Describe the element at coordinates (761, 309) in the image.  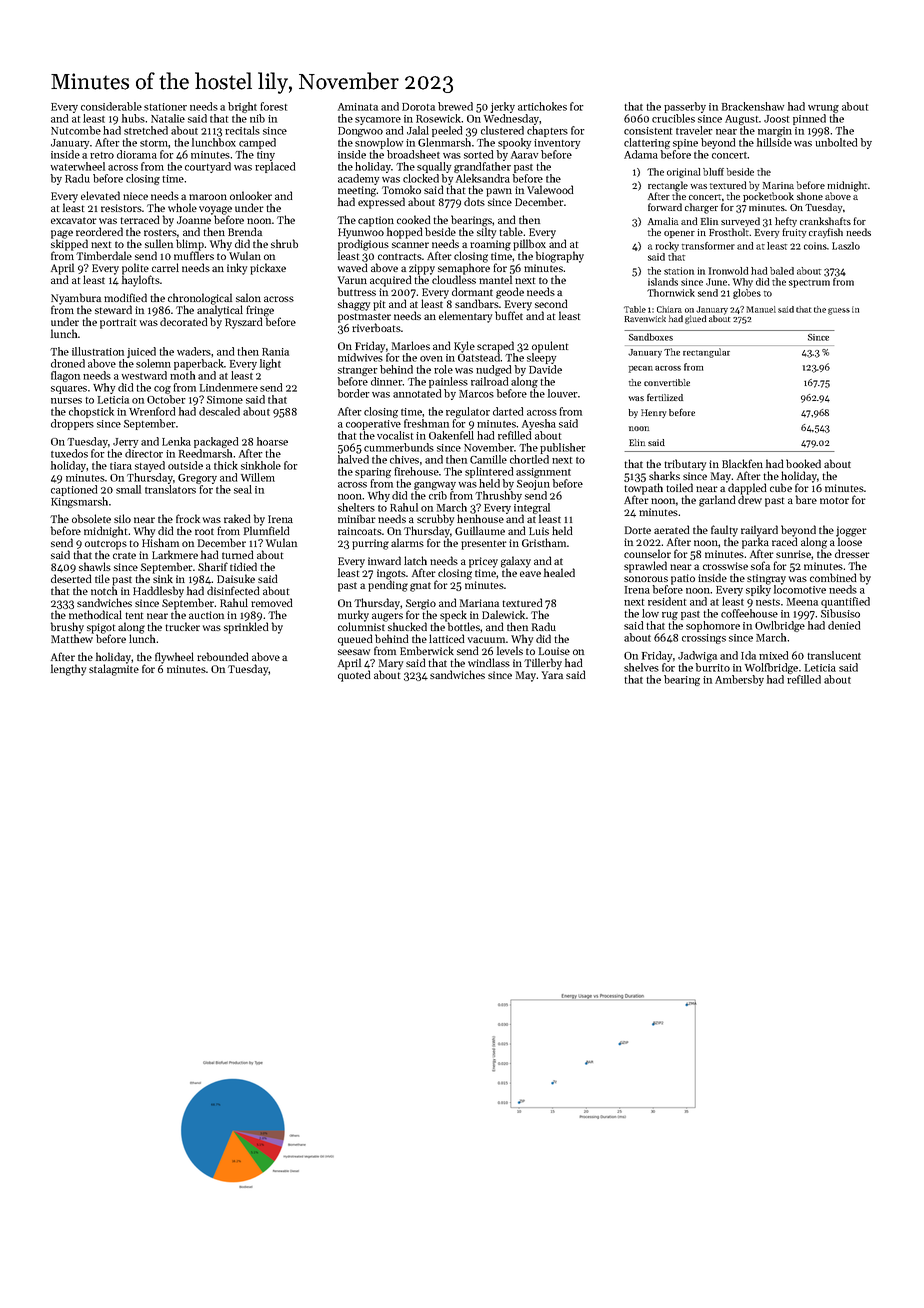
I see `Manuel` at that location.
